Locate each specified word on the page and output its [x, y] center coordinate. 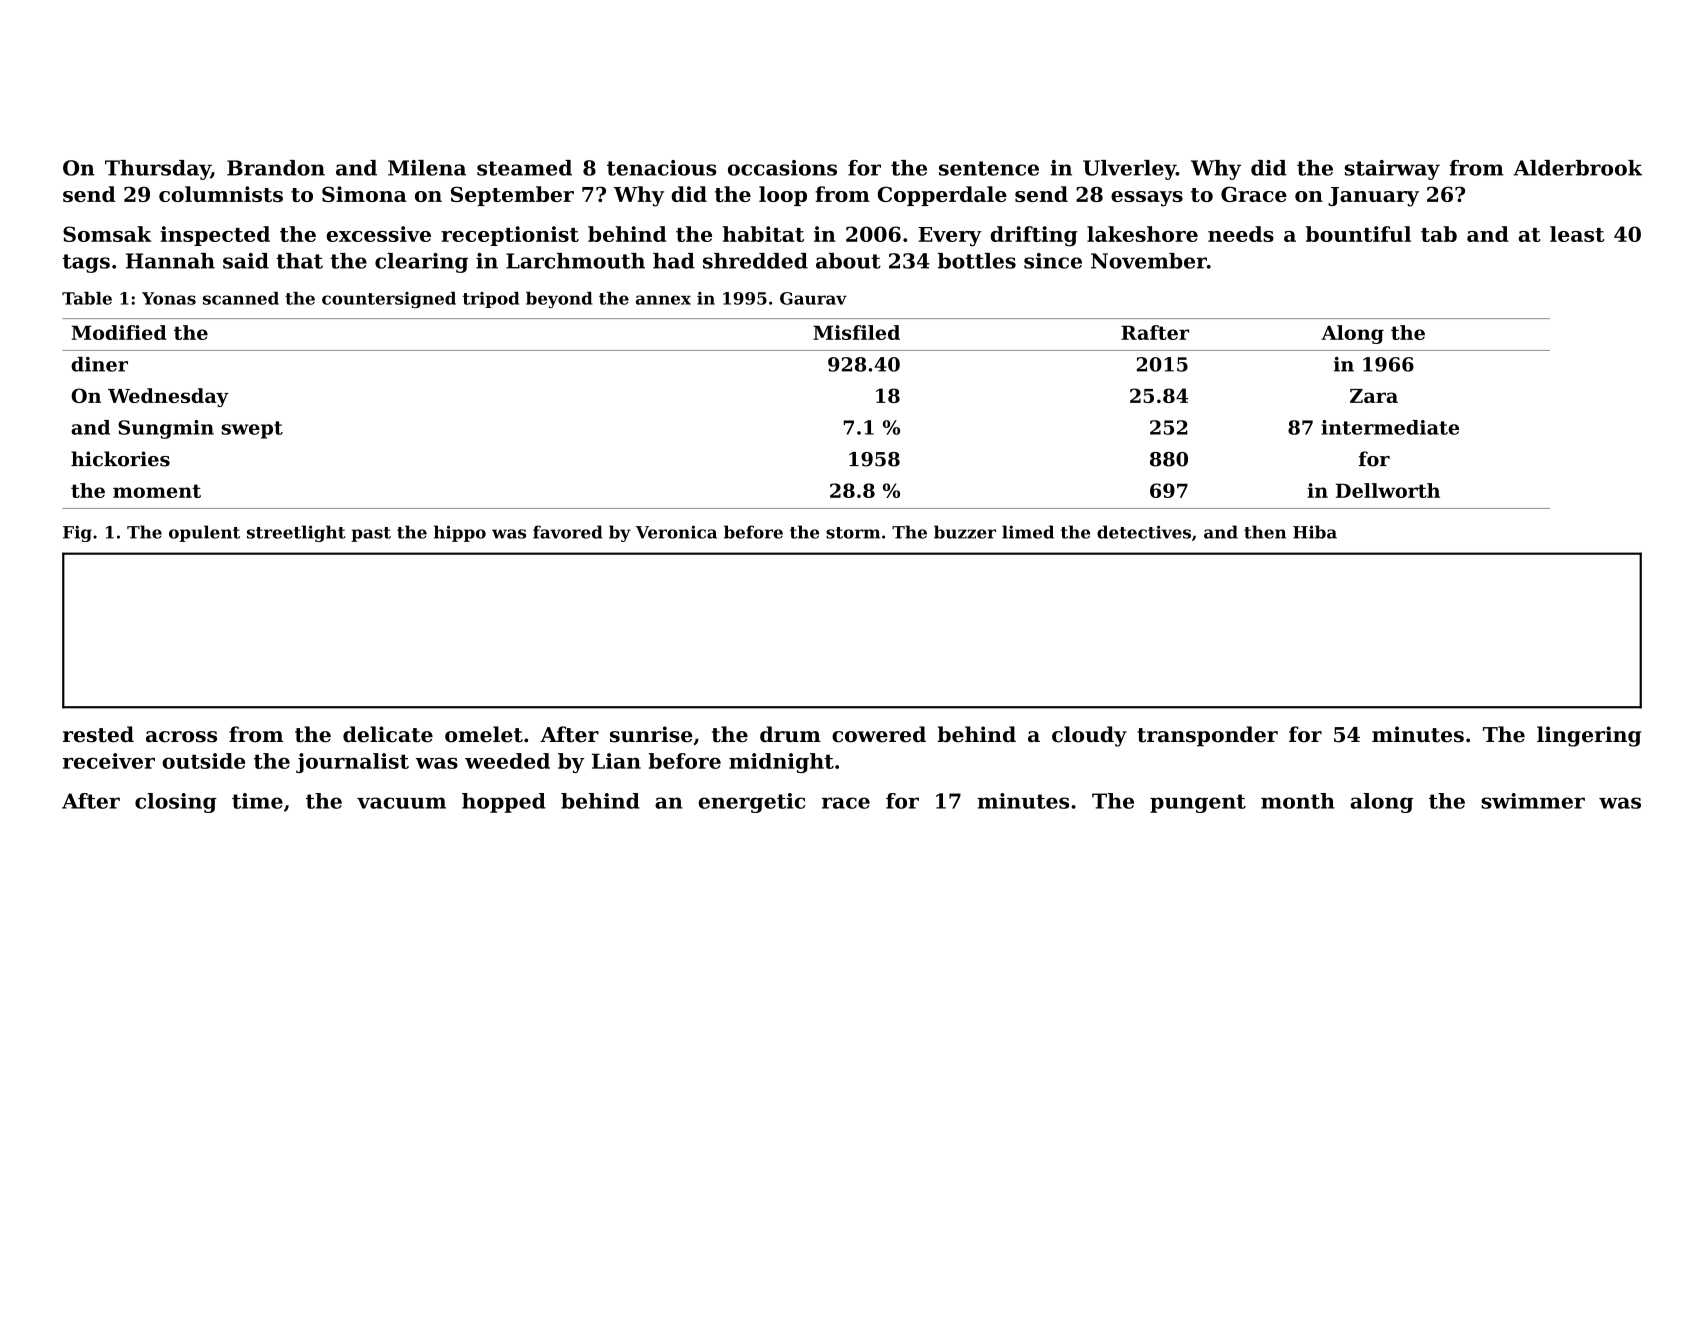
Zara [1374, 396]
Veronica [676, 532]
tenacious [662, 168]
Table [87, 298]
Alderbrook [1577, 168]
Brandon [276, 168]
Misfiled [856, 332]
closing [176, 803]
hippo [460, 533]
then [1265, 532]
